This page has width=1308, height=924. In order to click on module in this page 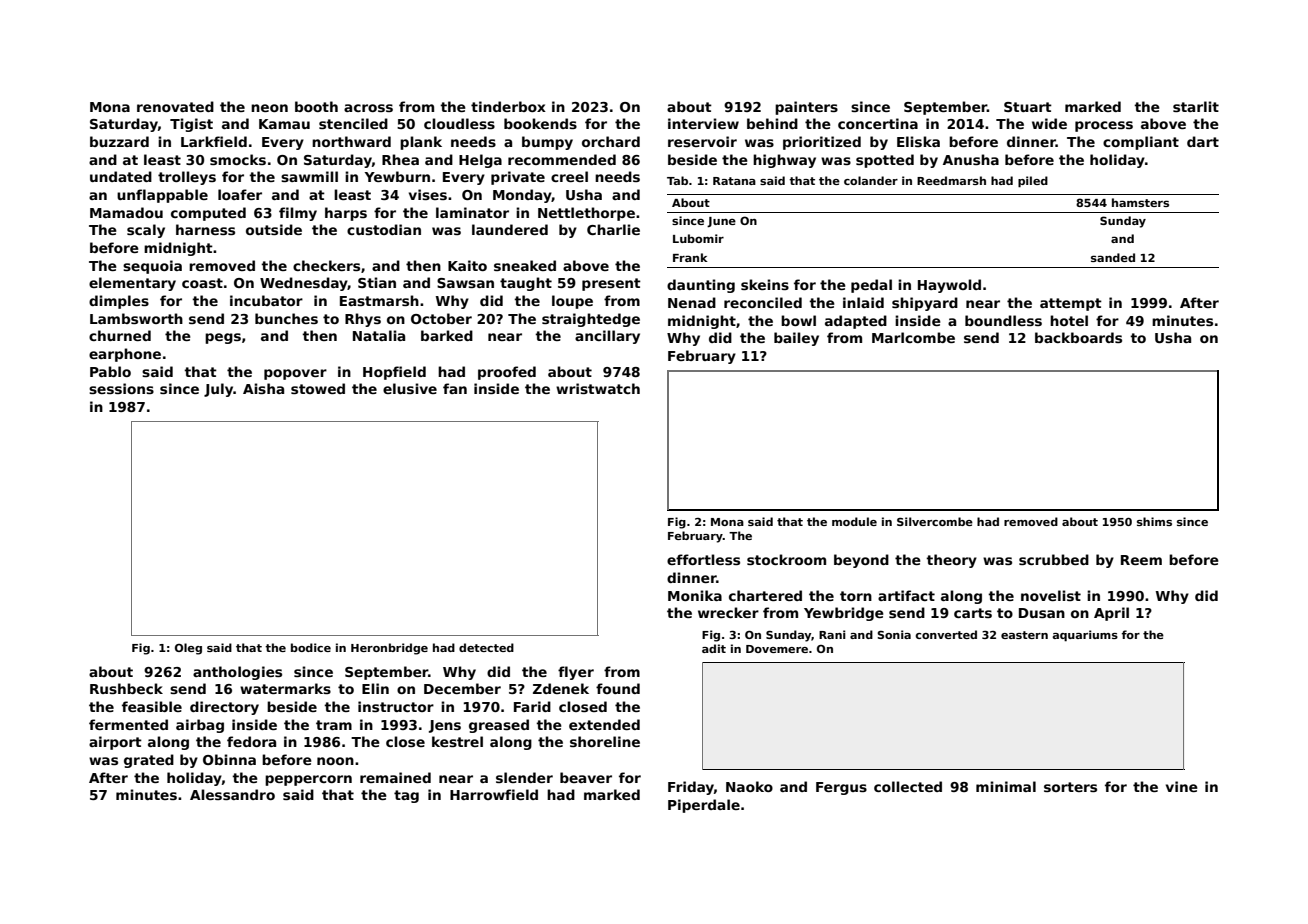, I will do `click(854, 521)`.
